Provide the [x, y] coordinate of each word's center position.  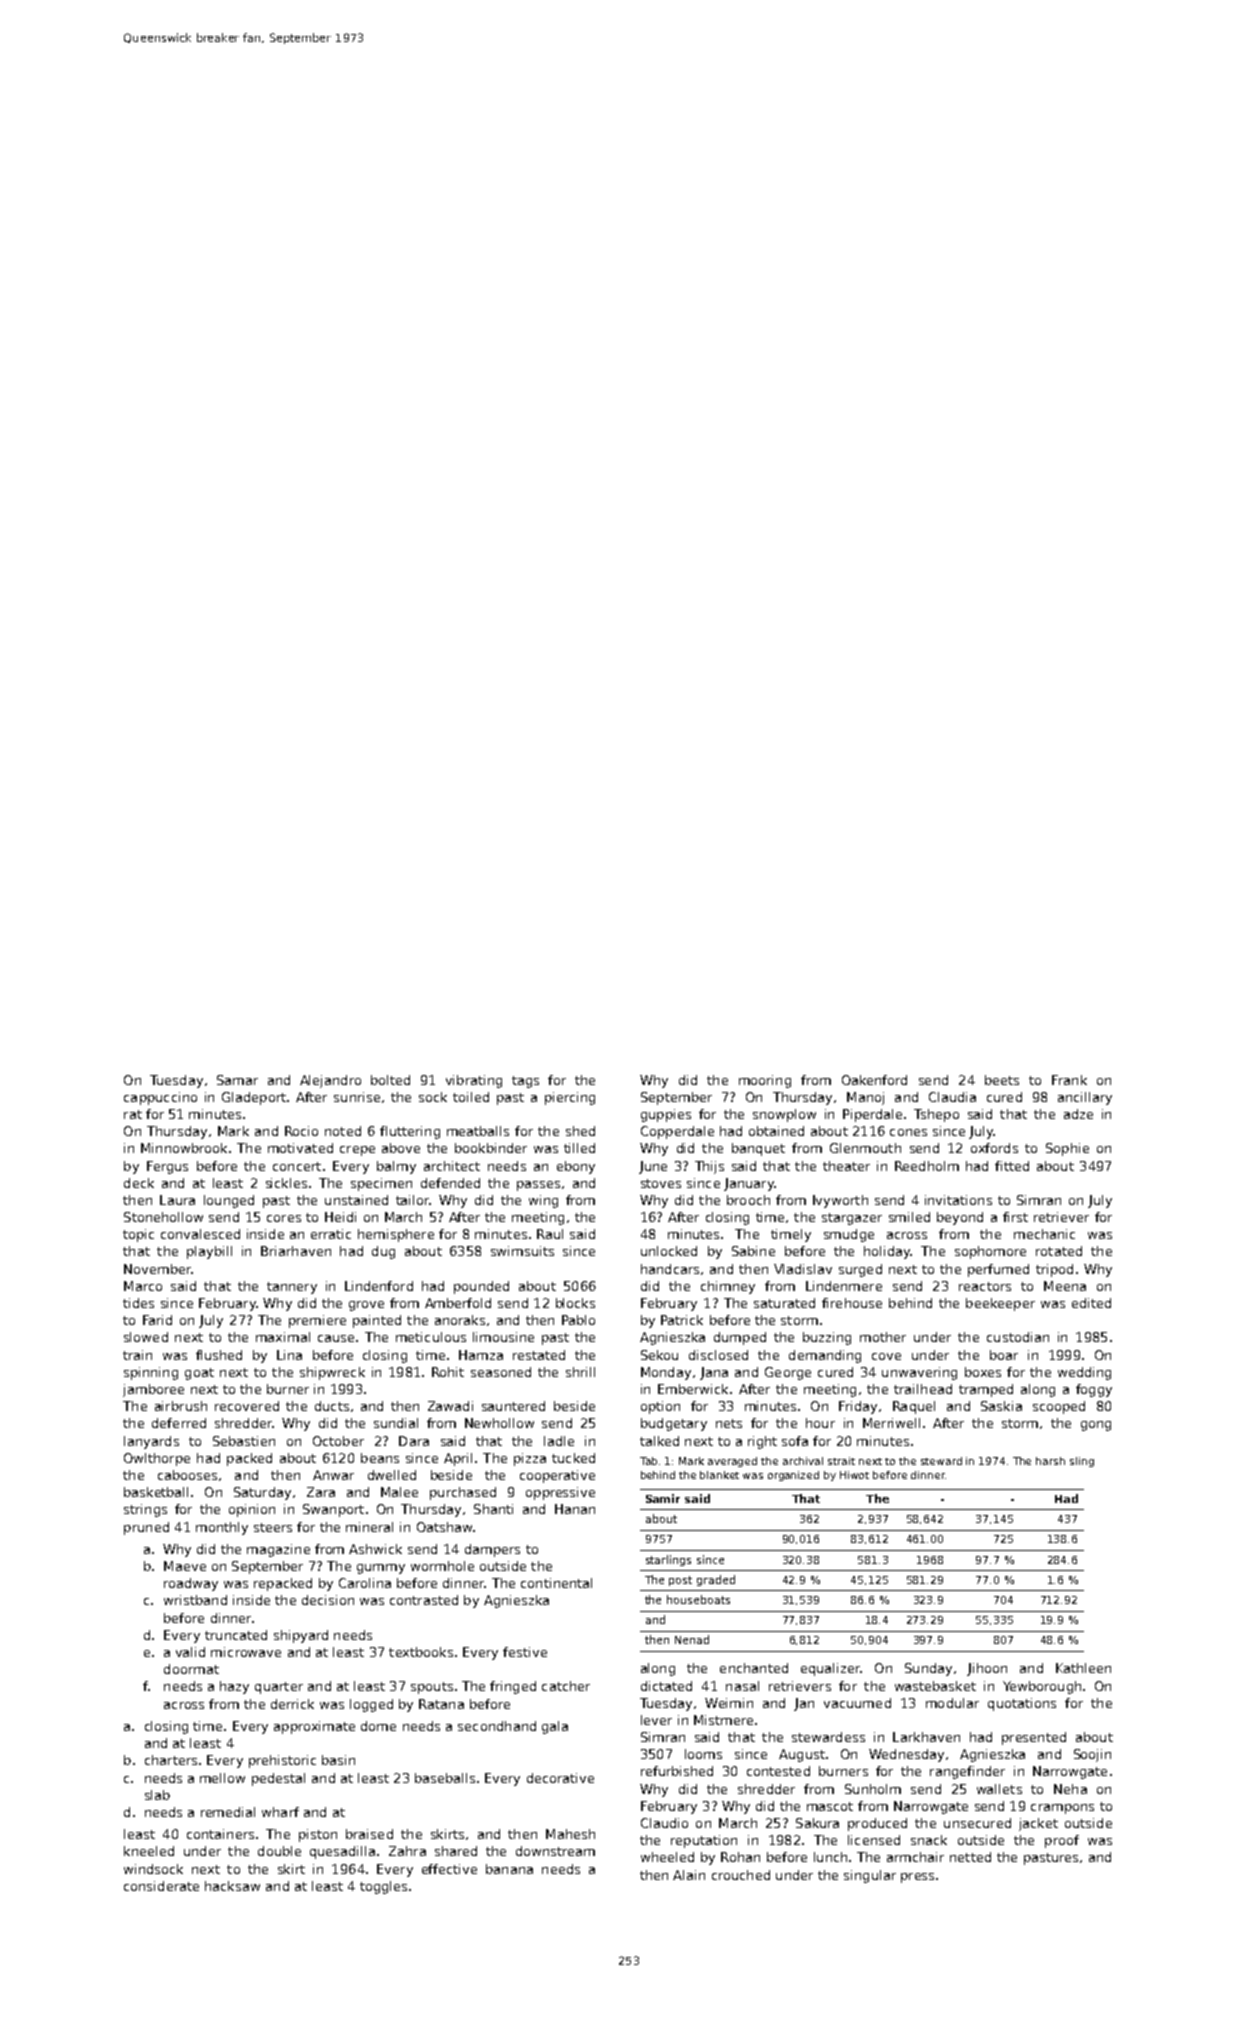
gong [1096, 1426]
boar [1004, 1355]
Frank [1069, 1080]
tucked [573, 1458]
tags [525, 1082]
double [279, 1851]
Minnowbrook [184, 1148]
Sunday [928, 1669]
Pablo [578, 1320]
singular [870, 1876]
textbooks [421, 1652]
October [338, 1441]
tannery [292, 1288]
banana [509, 1869]
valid [190, 1652]
